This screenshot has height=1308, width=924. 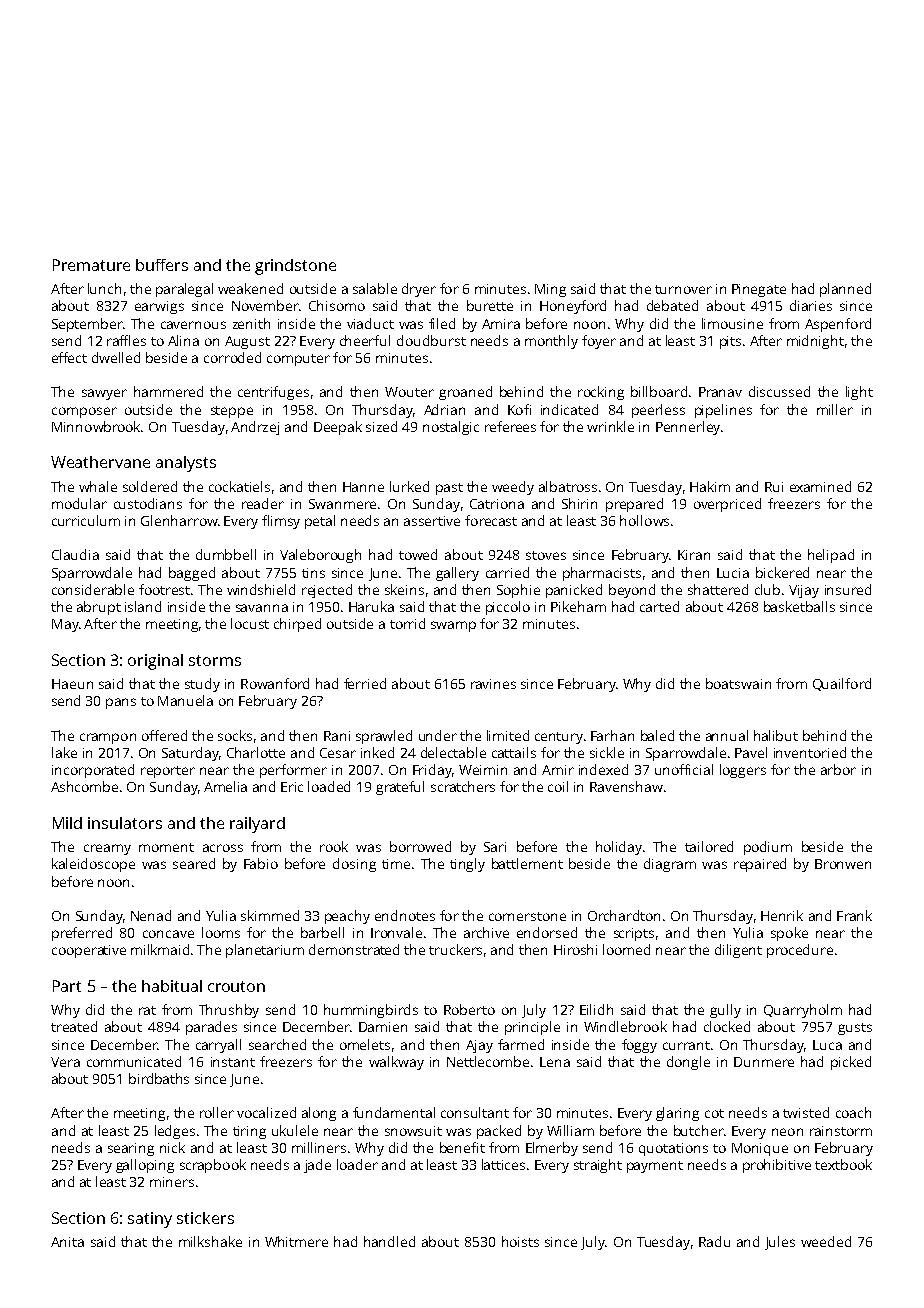 What do you see at coordinates (418, 554) in the screenshot?
I see `towed` at bounding box center [418, 554].
